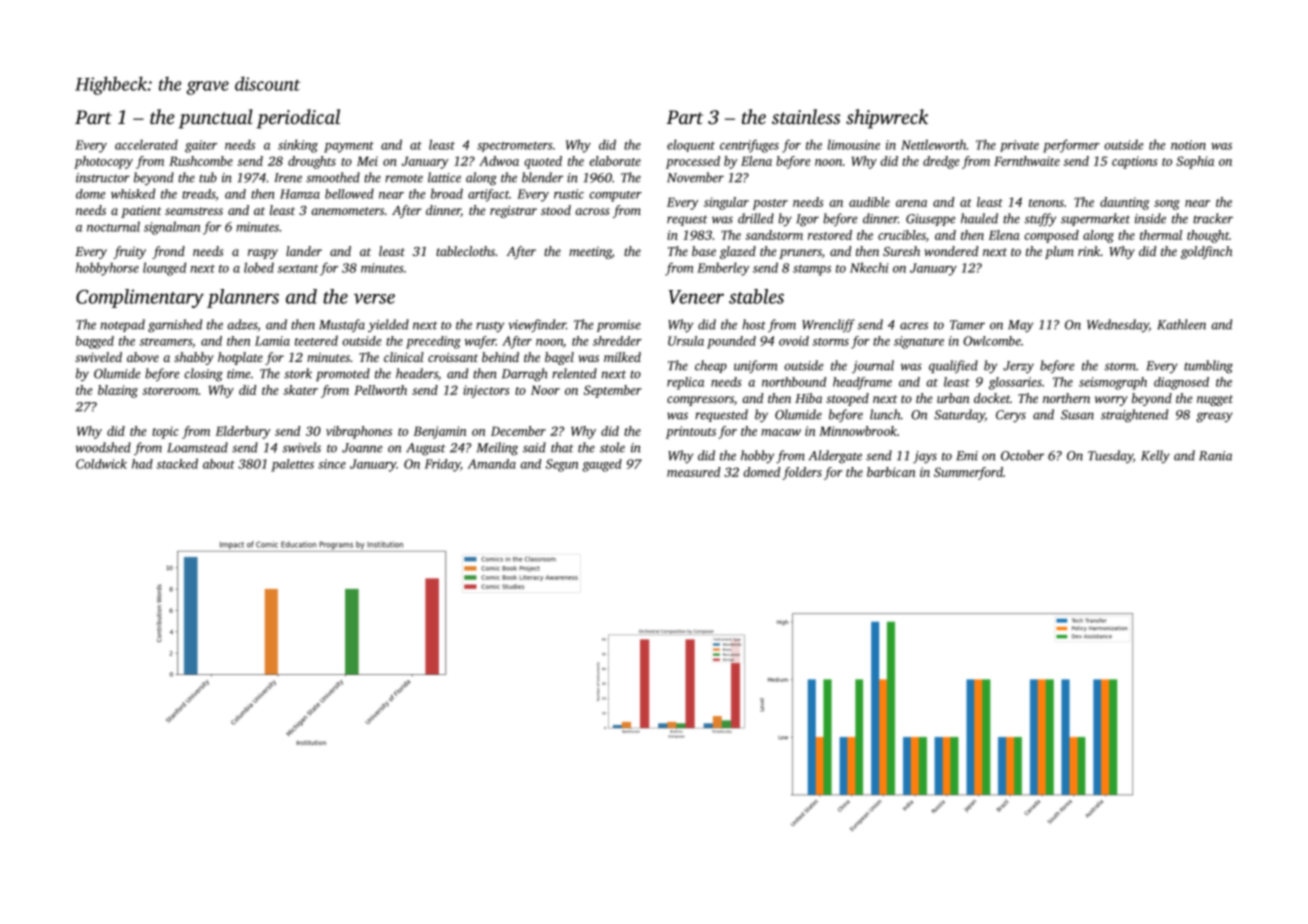 This screenshot has height=924, width=1308. I want to click on tumbling, so click(1208, 367).
